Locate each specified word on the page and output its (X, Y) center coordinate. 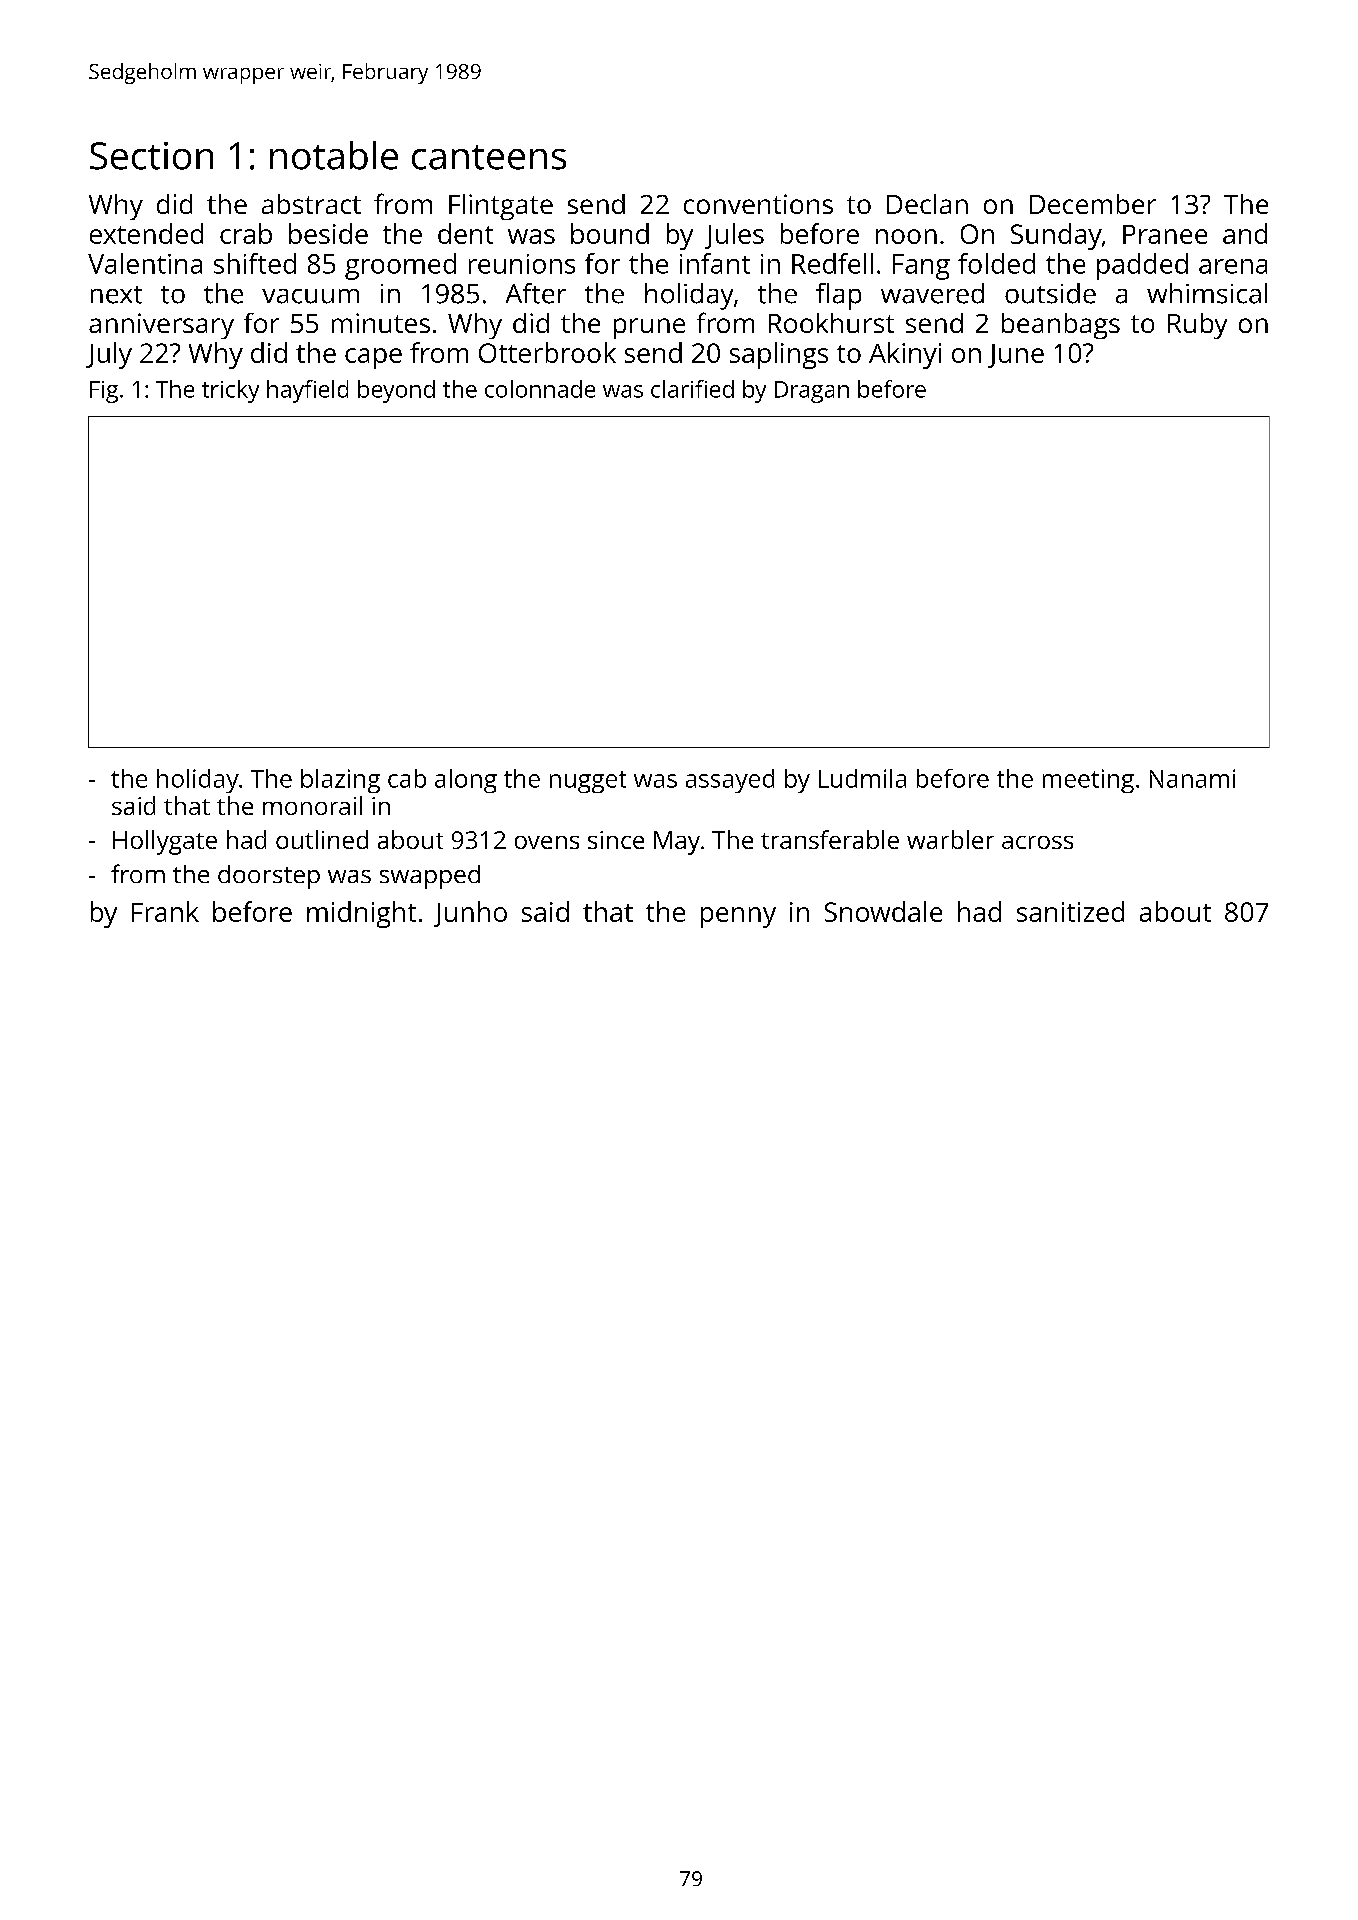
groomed (400, 266)
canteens (489, 157)
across (1037, 842)
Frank (165, 911)
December (1093, 204)
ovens (547, 842)
